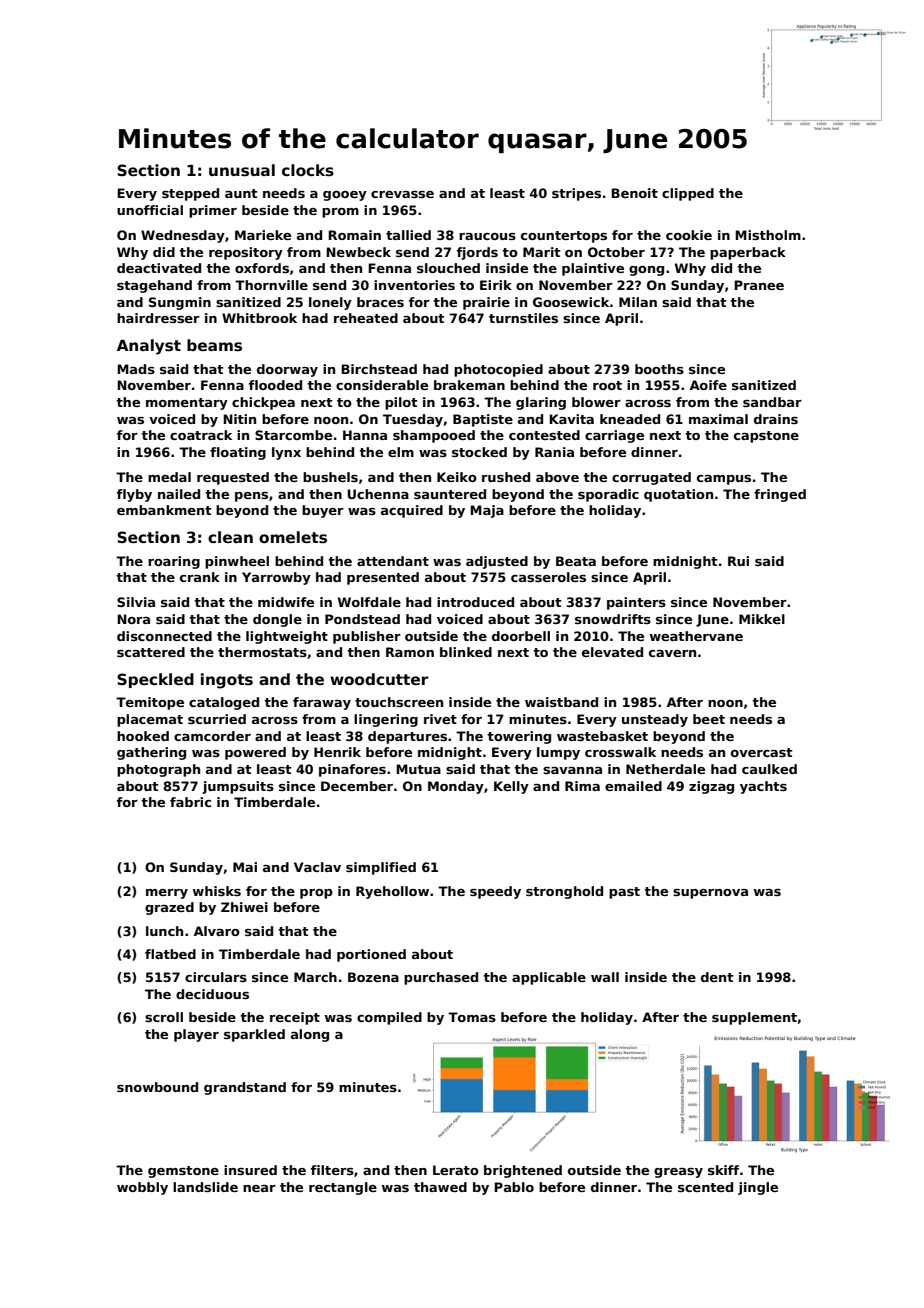 The image size is (924, 1308). Describe the element at coordinates (245, 1088) in the screenshot. I see `grandstand` at that location.
